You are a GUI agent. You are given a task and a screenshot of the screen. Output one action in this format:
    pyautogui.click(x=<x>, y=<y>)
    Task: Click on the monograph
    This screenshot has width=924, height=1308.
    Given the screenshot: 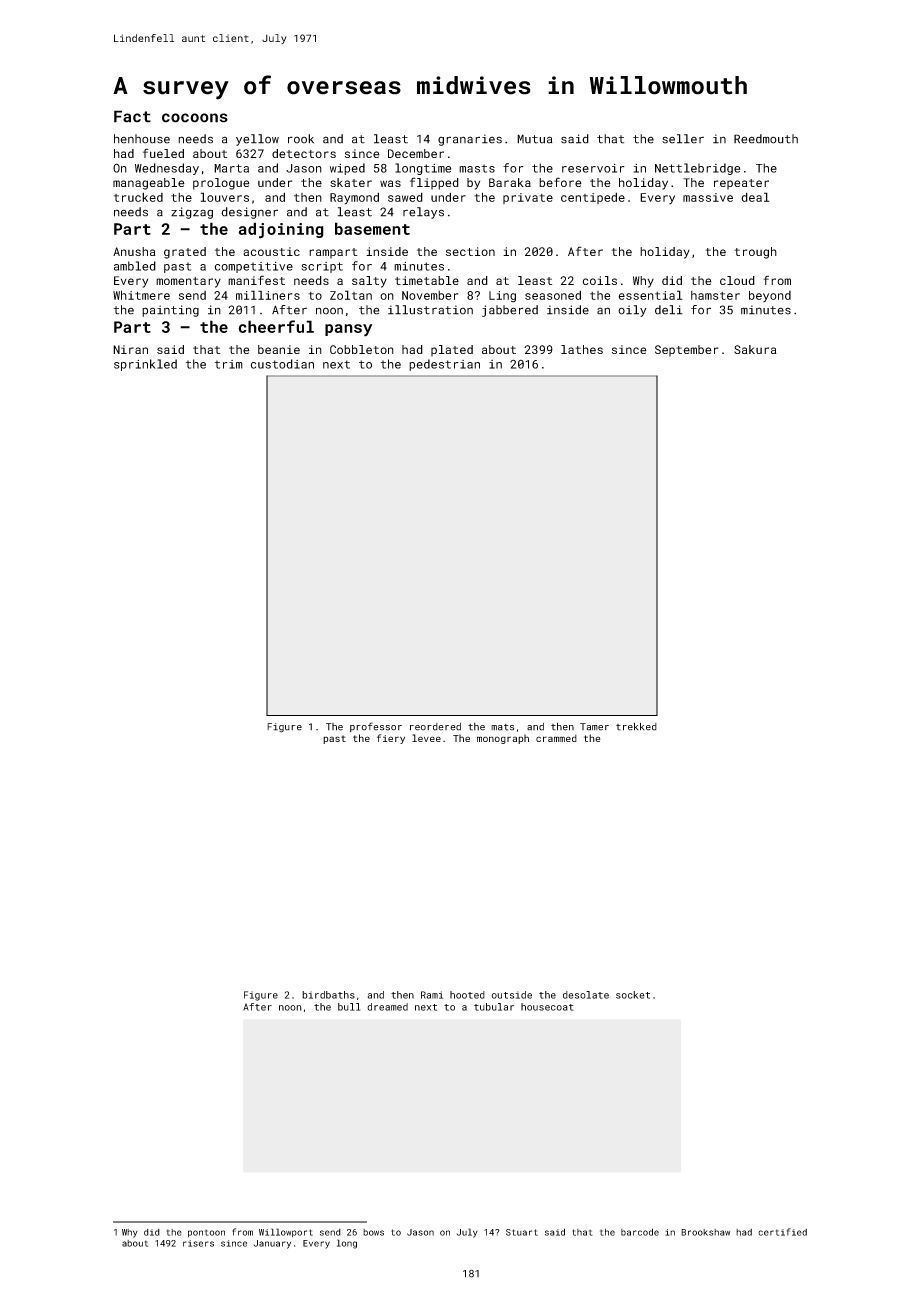 What is the action you would take?
    pyautogui.click(x=503, y=739)
